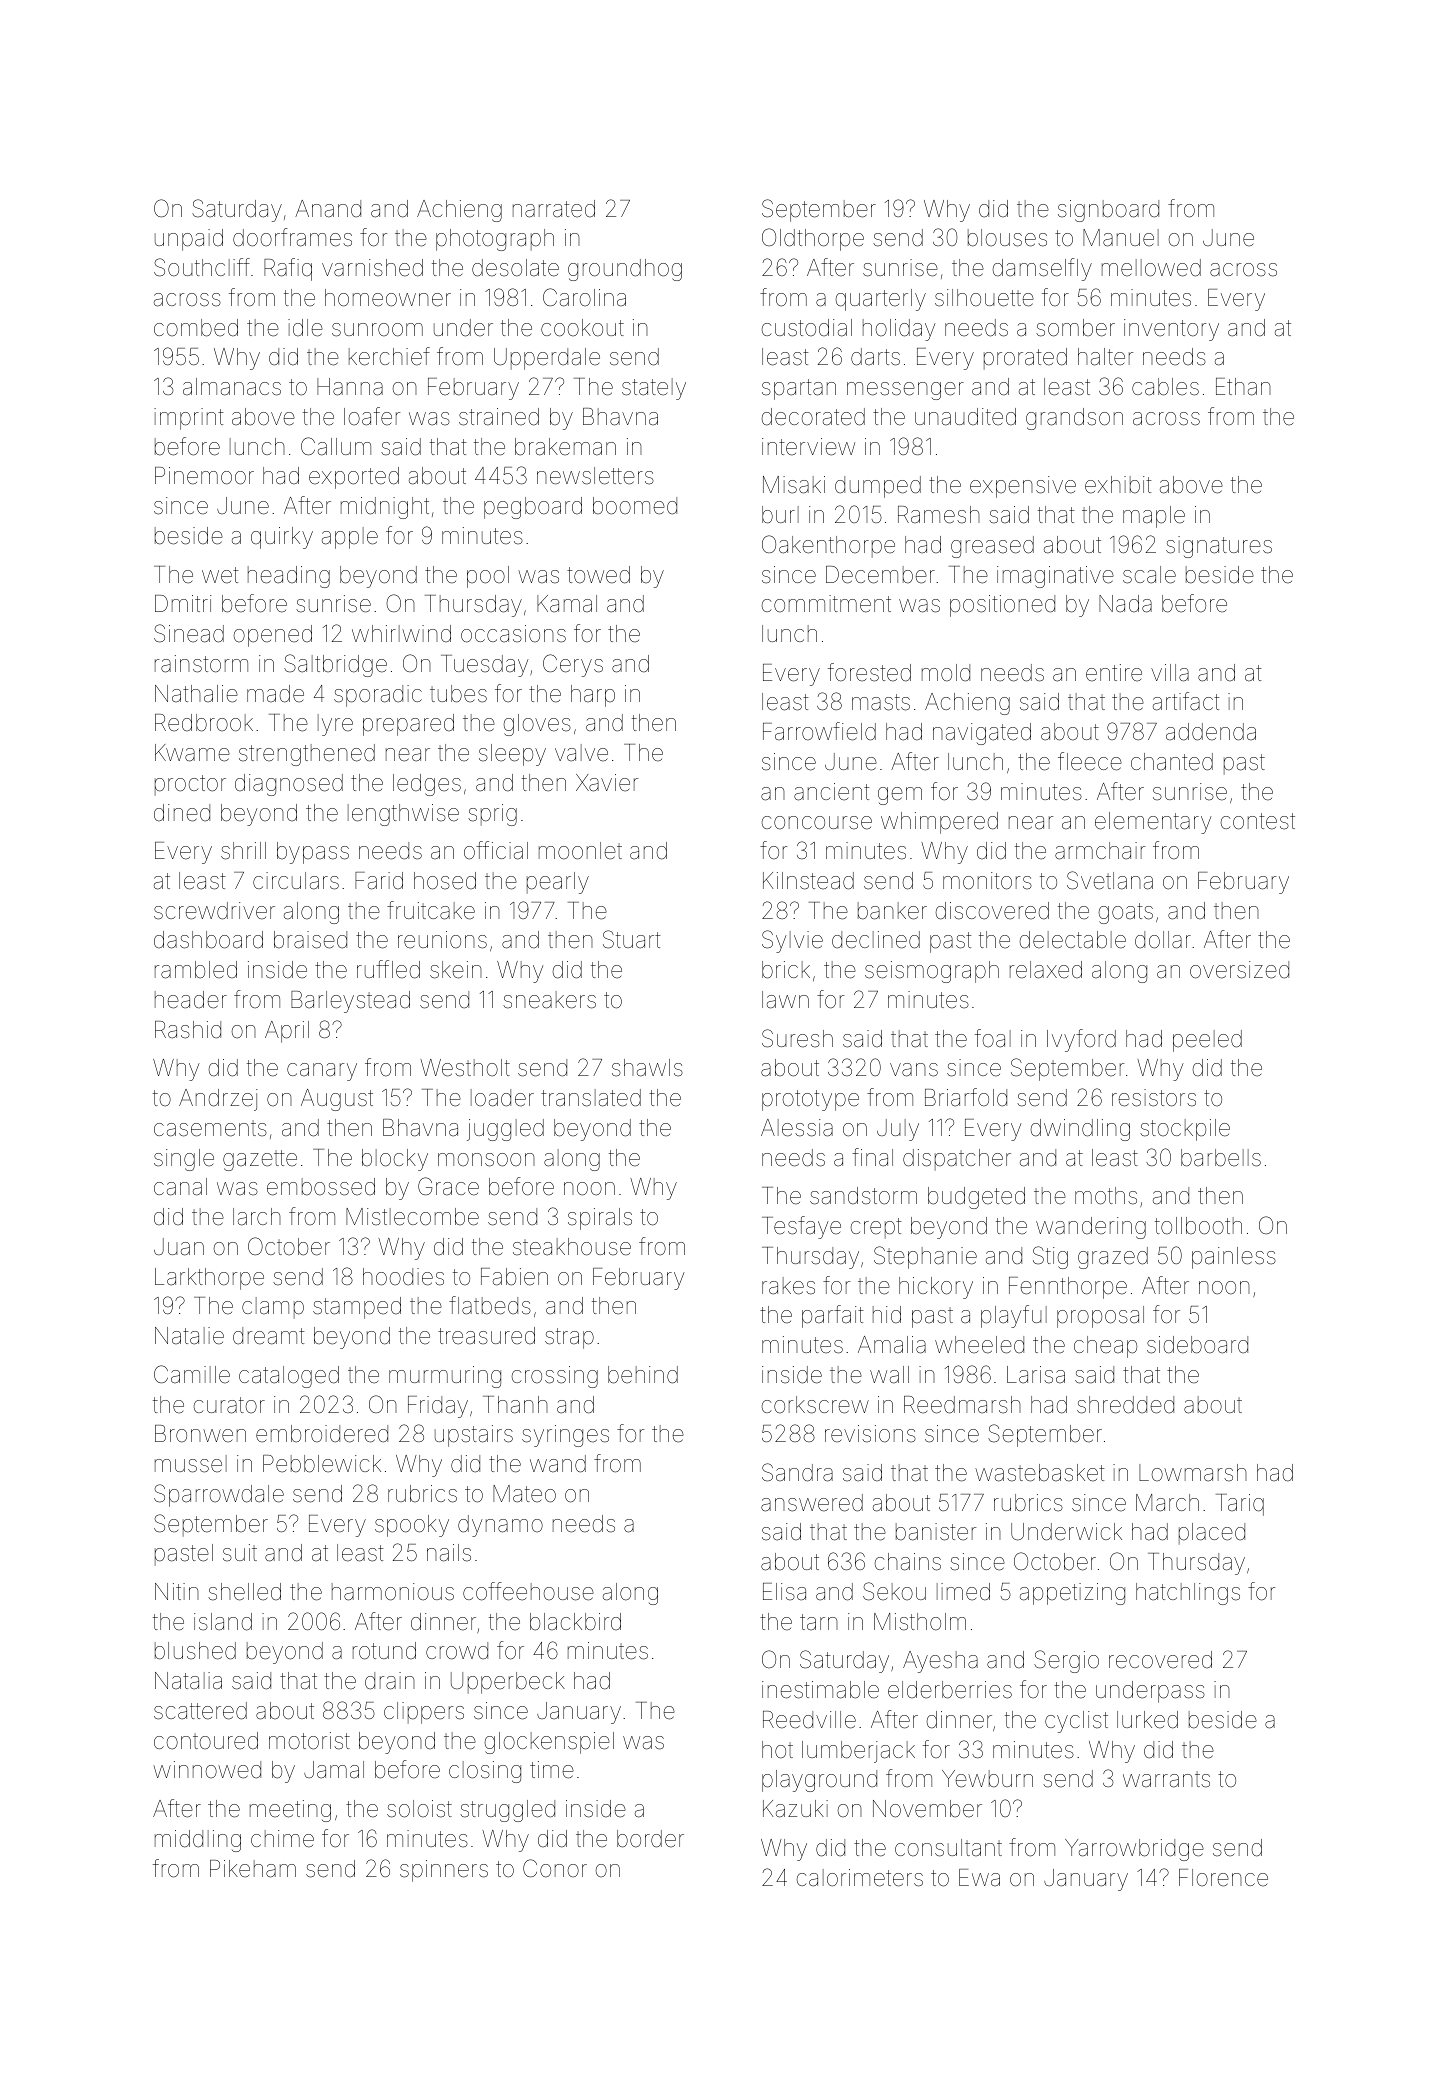 This page has width=1450, height=2100. What do you see at coordinates (858, 1752) in the page?
I see `lumberjack` at bounding box center [858, 1752].
